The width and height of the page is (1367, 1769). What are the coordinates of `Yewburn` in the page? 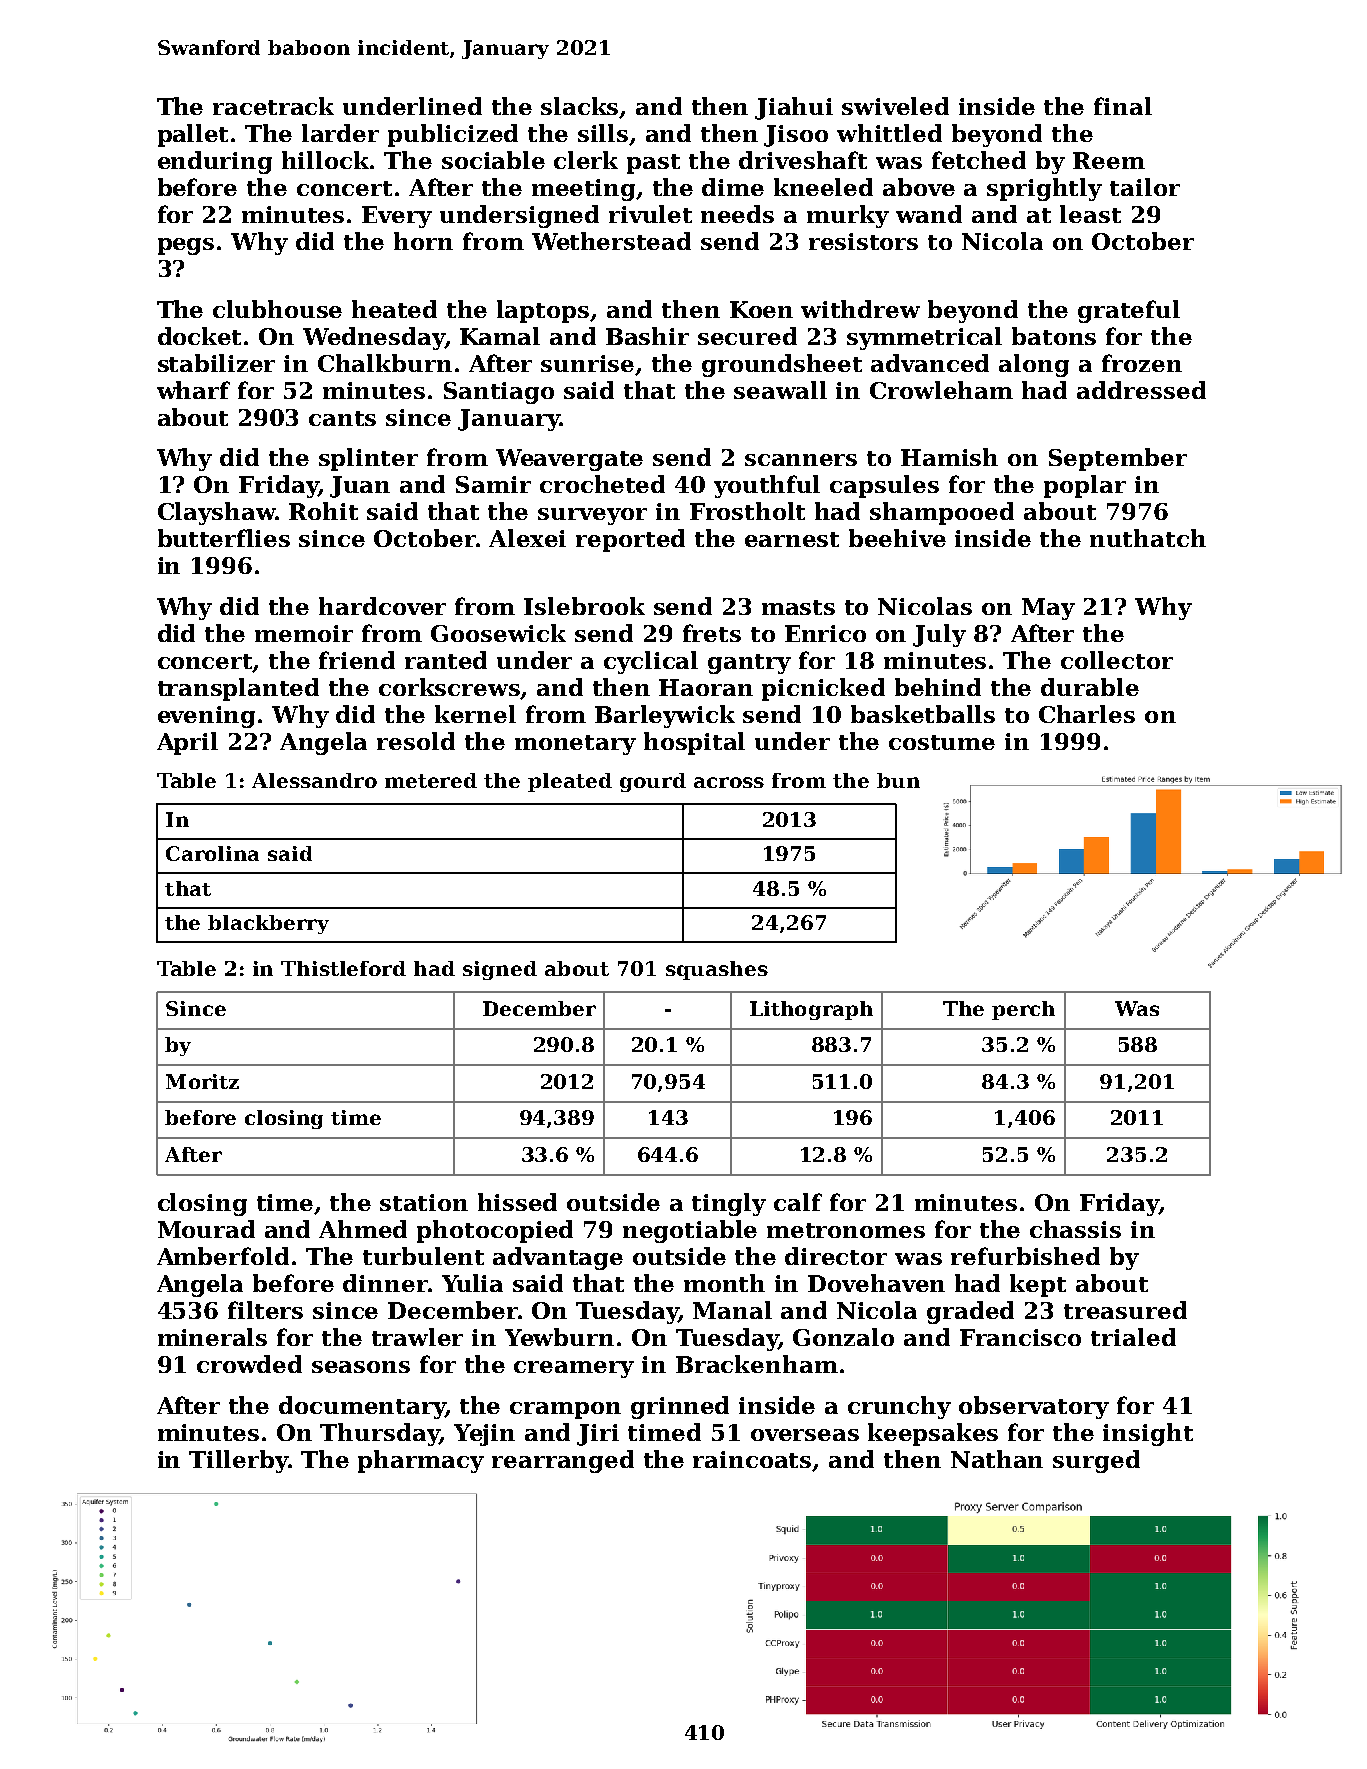 It's located at (559, 1337).
